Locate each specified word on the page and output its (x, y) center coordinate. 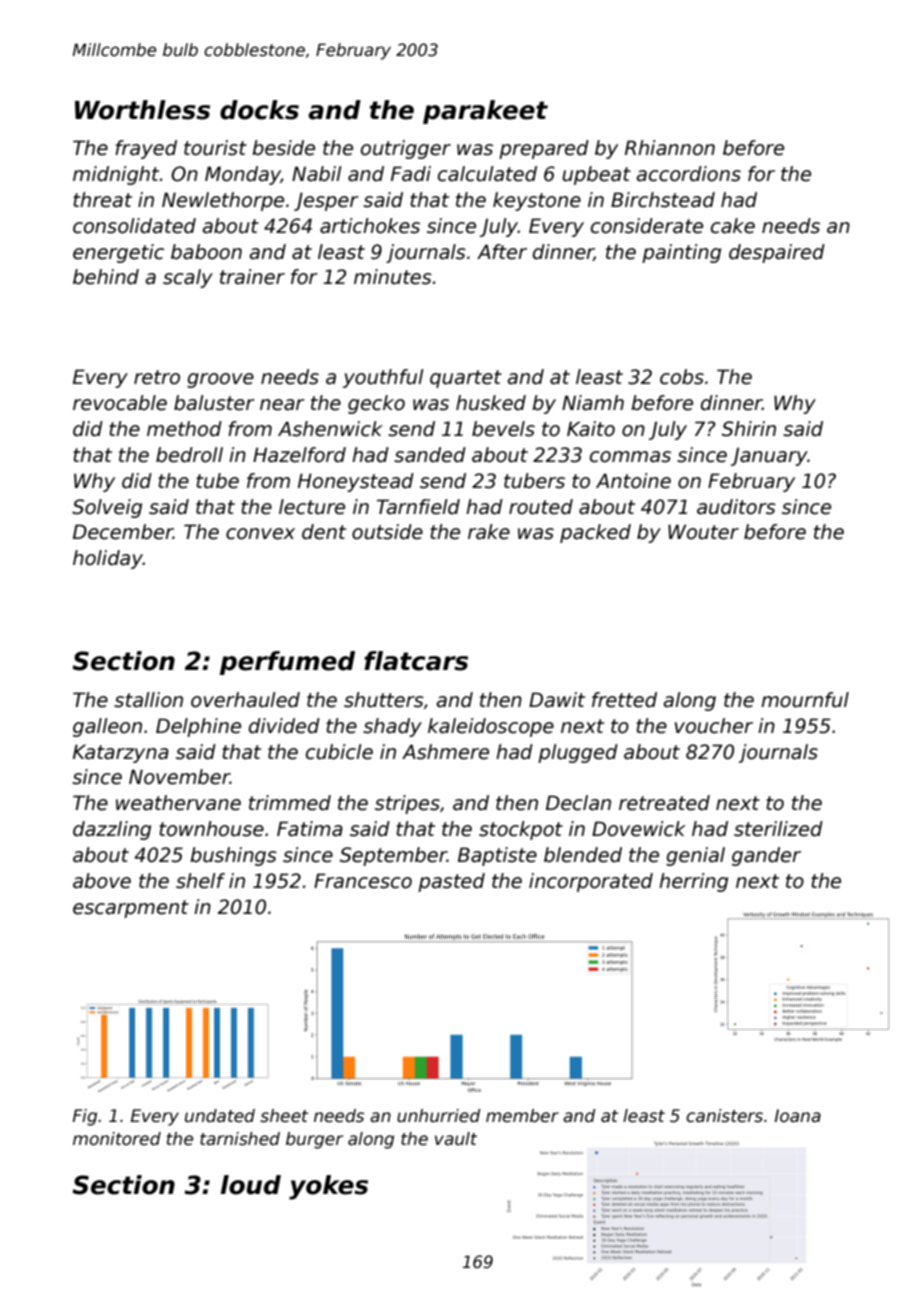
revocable (120, 403)
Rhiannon (670, 148)
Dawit (557, 700)
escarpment (131, 909)
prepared (544, 149)
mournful (805, 700)
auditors (736, 507)
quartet (466, 379)
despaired (777, 253)
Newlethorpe (223, 201)
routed (541, 507)
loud (251, 1185)
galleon (107, 727)
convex (260, 534)
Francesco (363, 881)
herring (693, 882)
